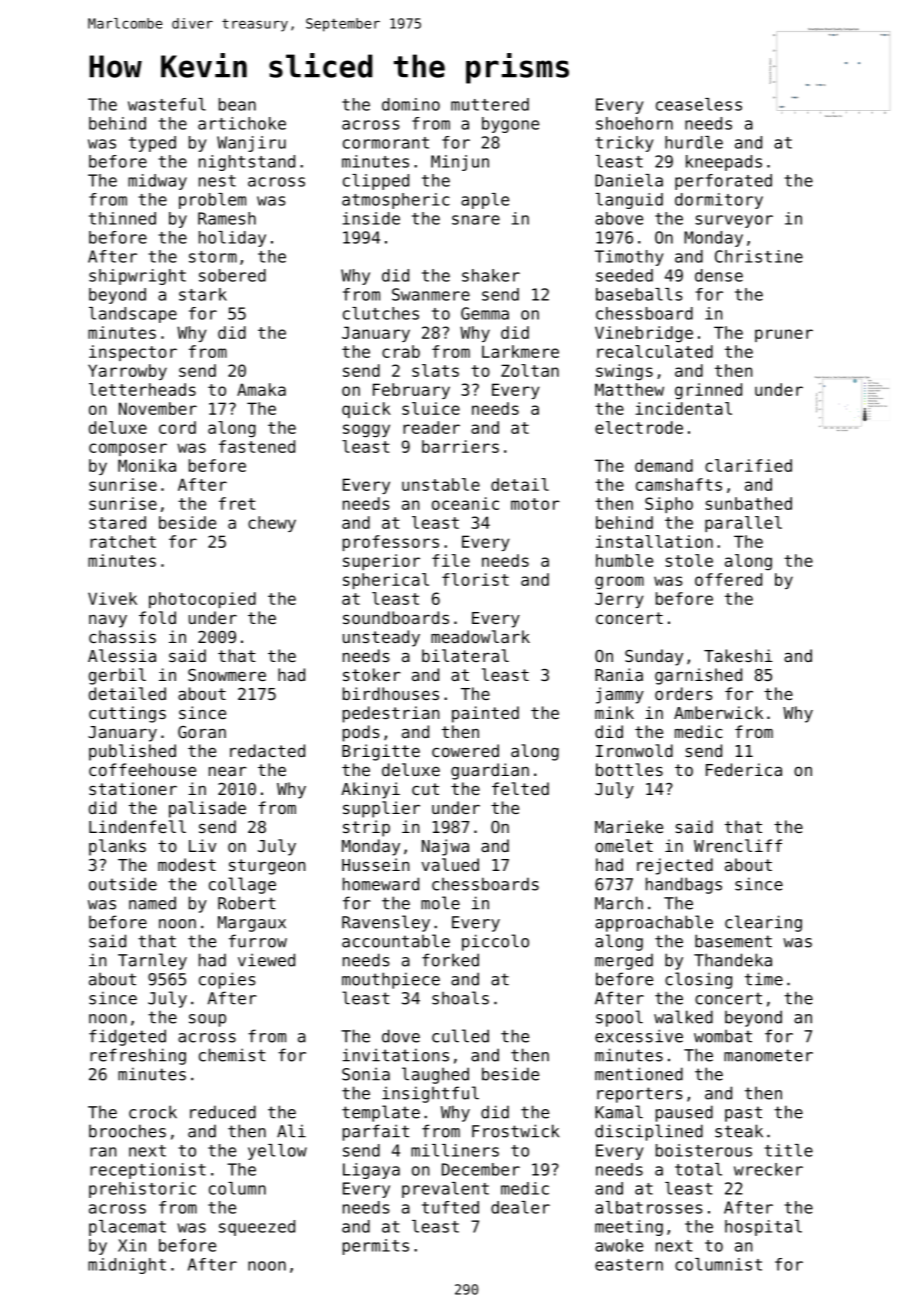 The height and width of the document is (1316, 908). What do you see at coordinates (411, 104) in the document?
I see `domino` at bounding box center [411, 104].
